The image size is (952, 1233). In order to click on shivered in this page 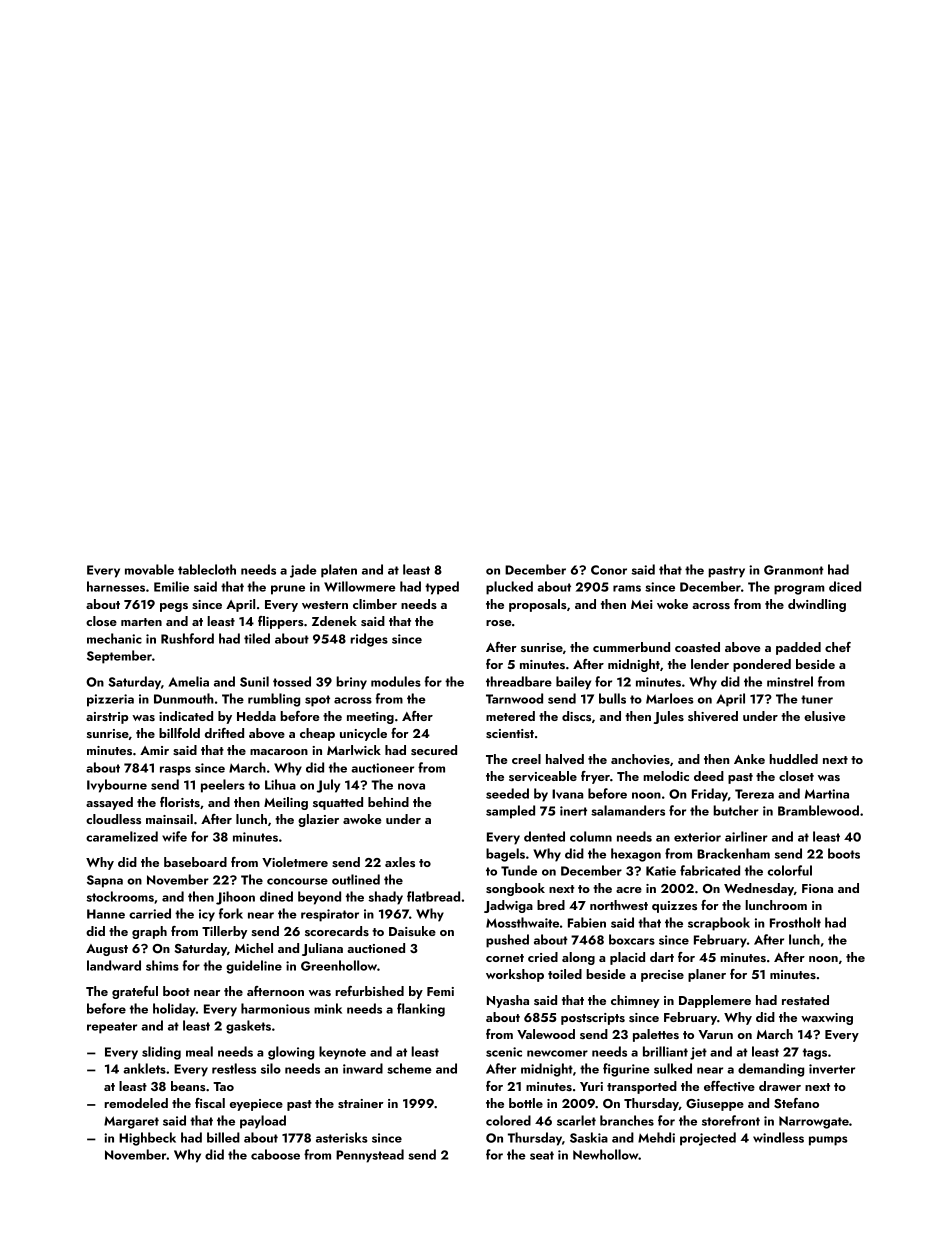, I will do `click(713, 716)`.
